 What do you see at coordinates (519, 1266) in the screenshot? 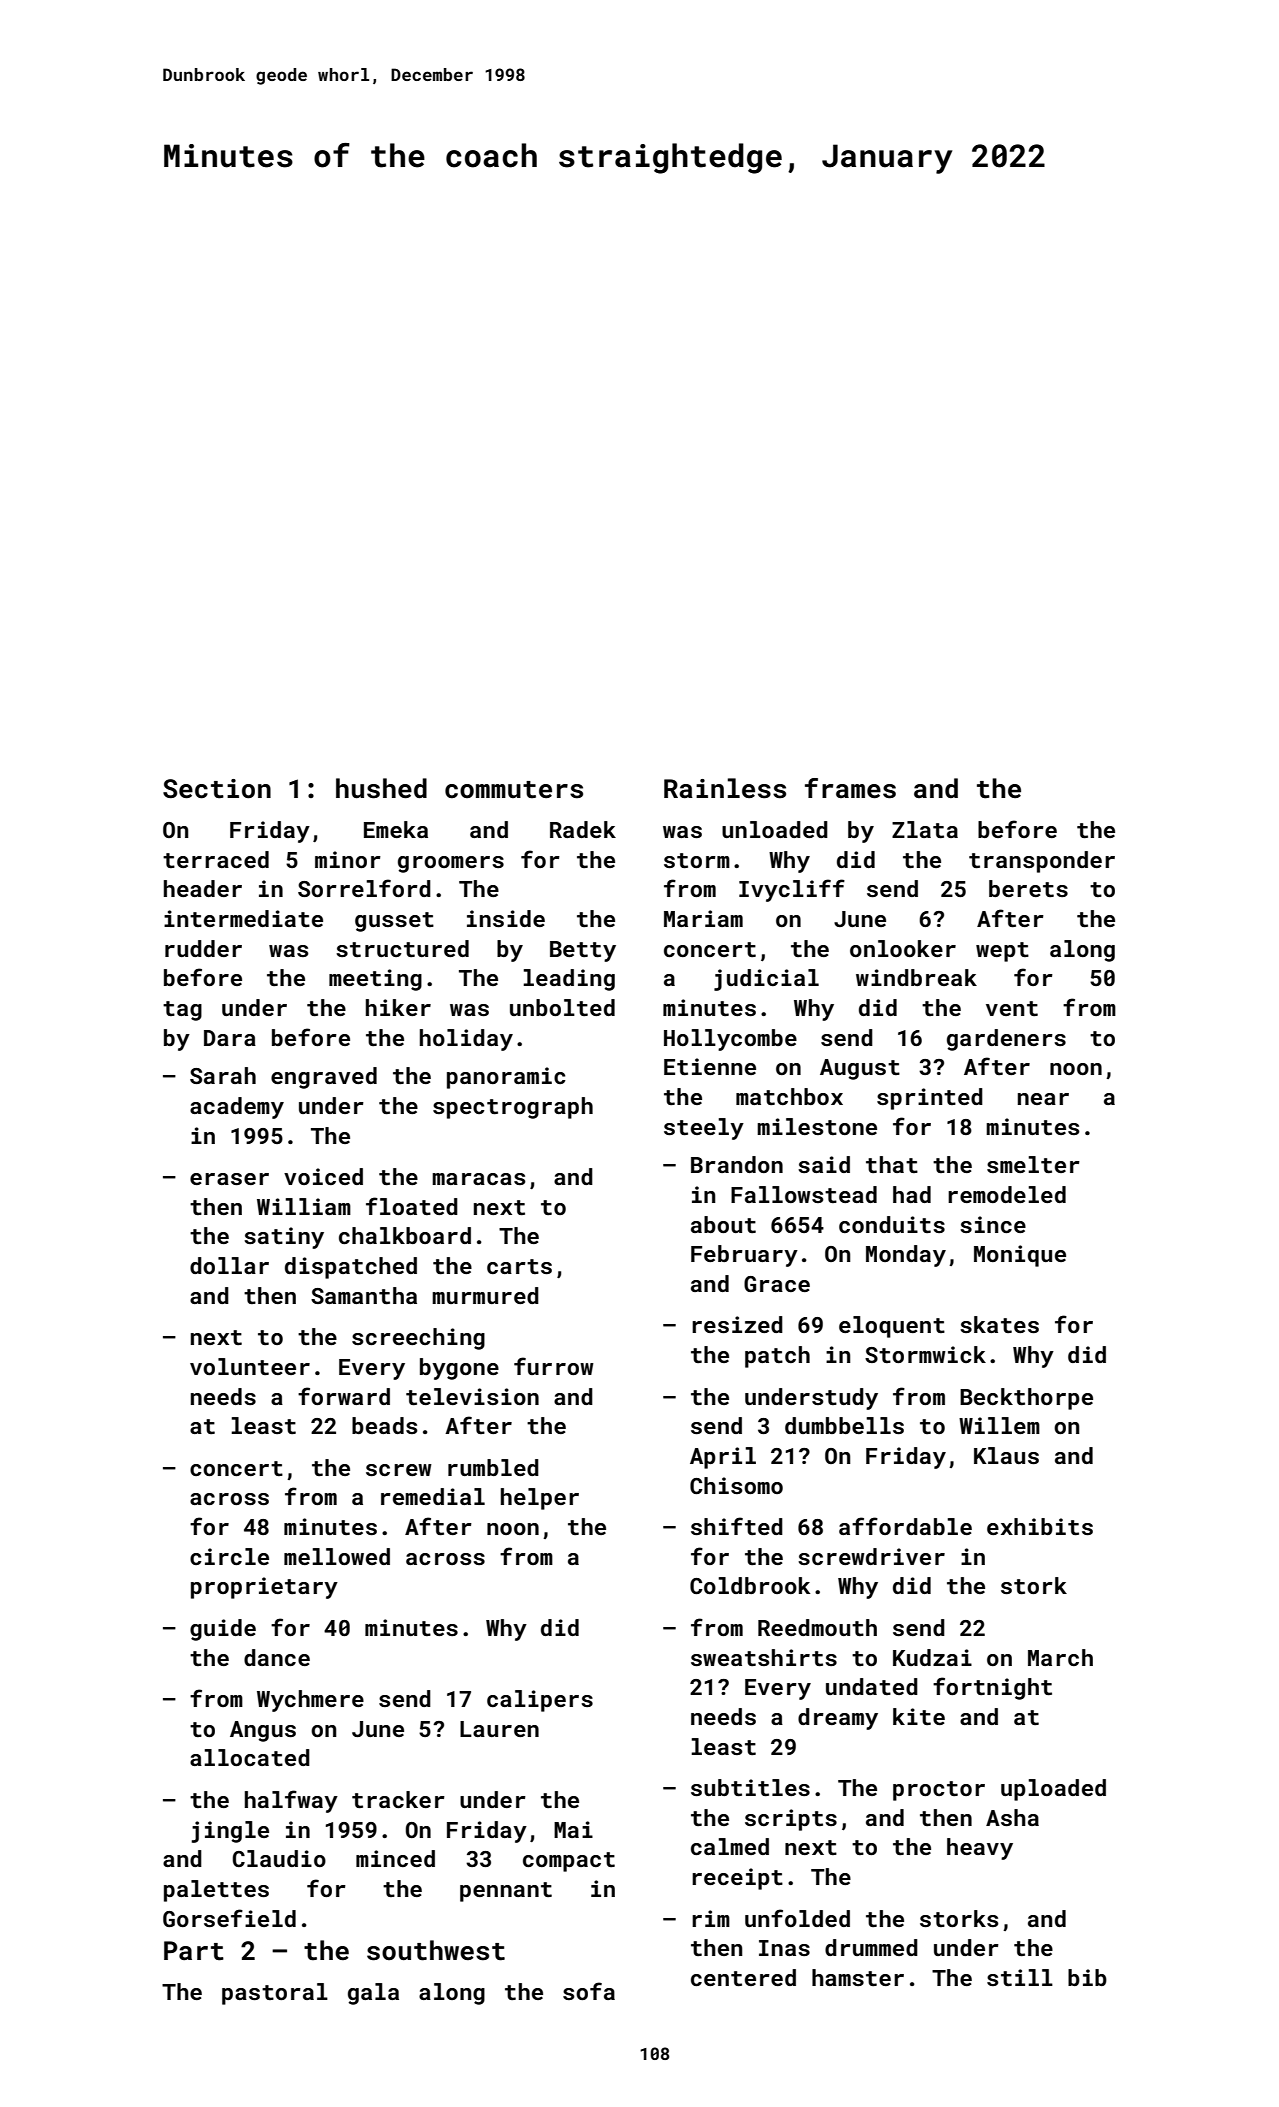
I see `carts` at bounding box center [519, 1266].
